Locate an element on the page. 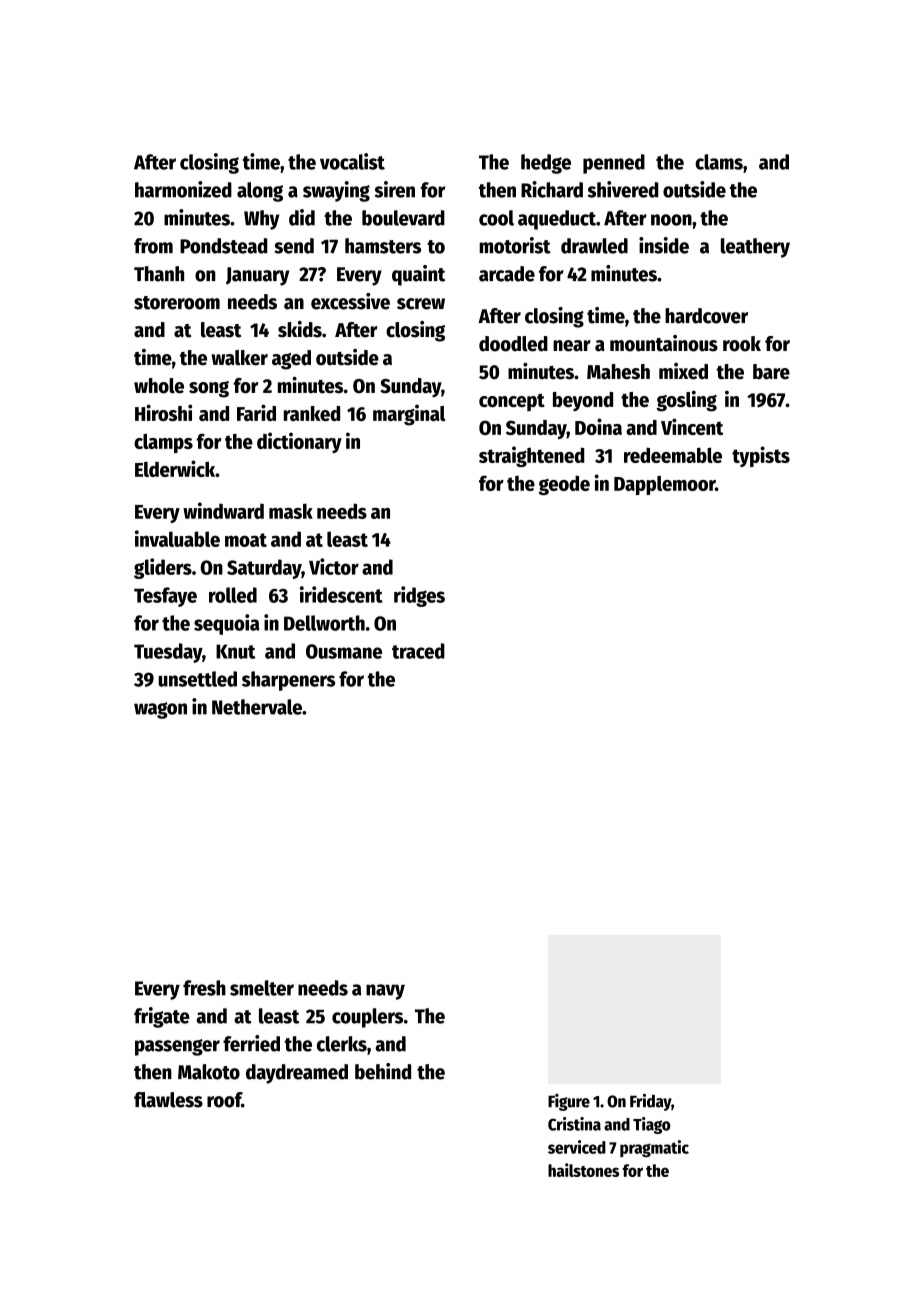 This page has width=924, height=1311. ranked is located at coordinates (312, 413).
